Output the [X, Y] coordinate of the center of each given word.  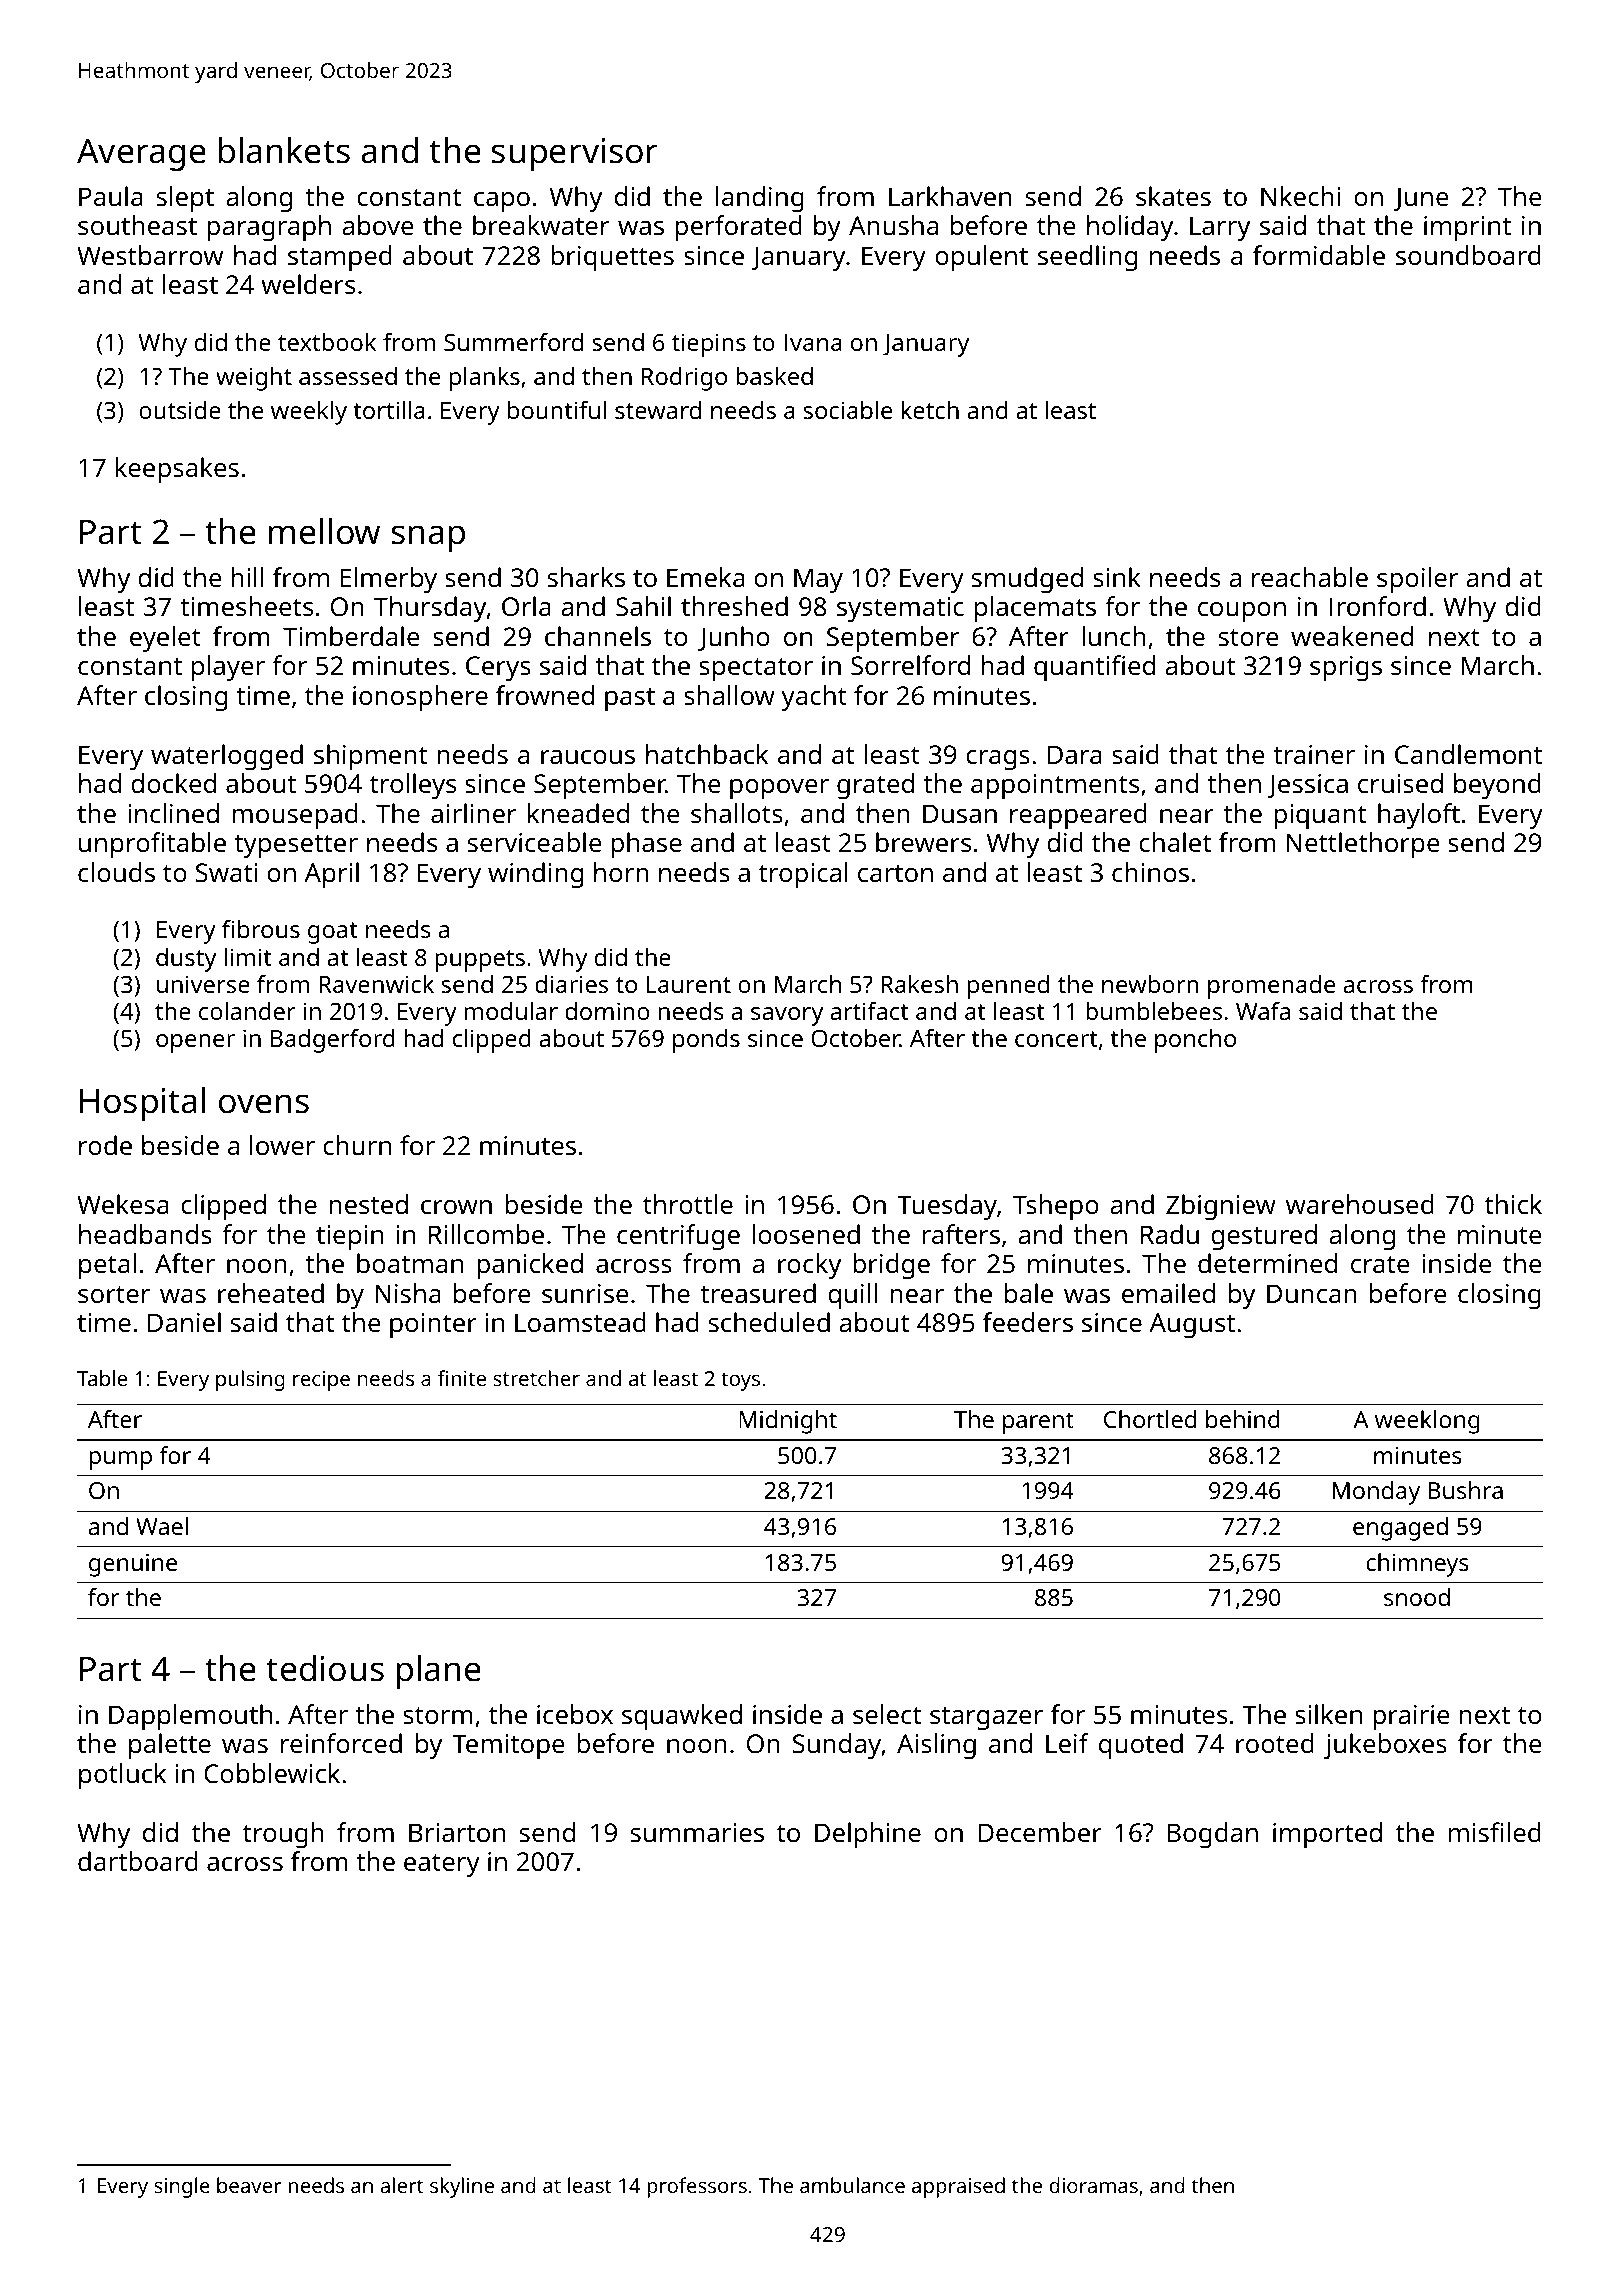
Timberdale [351, 636]
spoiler [1417, 580]
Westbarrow [150, 255]
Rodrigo [684, 379]
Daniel [184, 1322]
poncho [1195, 1041]
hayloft [1419, 816]
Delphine [868, 1835]
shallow [729, 695]
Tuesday [947, 1207]
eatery [442, 1865]
